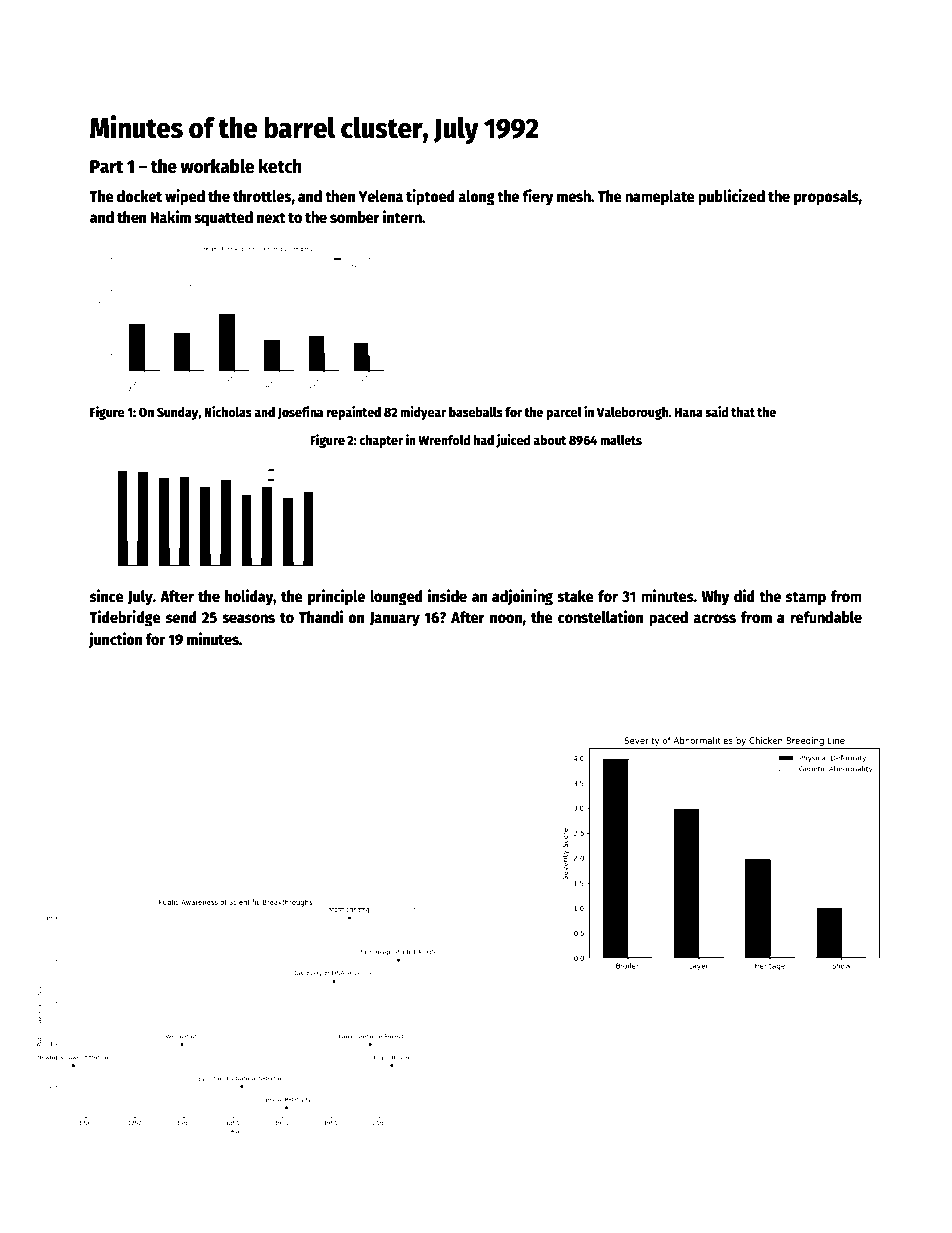  Describe the element at coordinates (744, 595) in the document. I see `did` at that location.
